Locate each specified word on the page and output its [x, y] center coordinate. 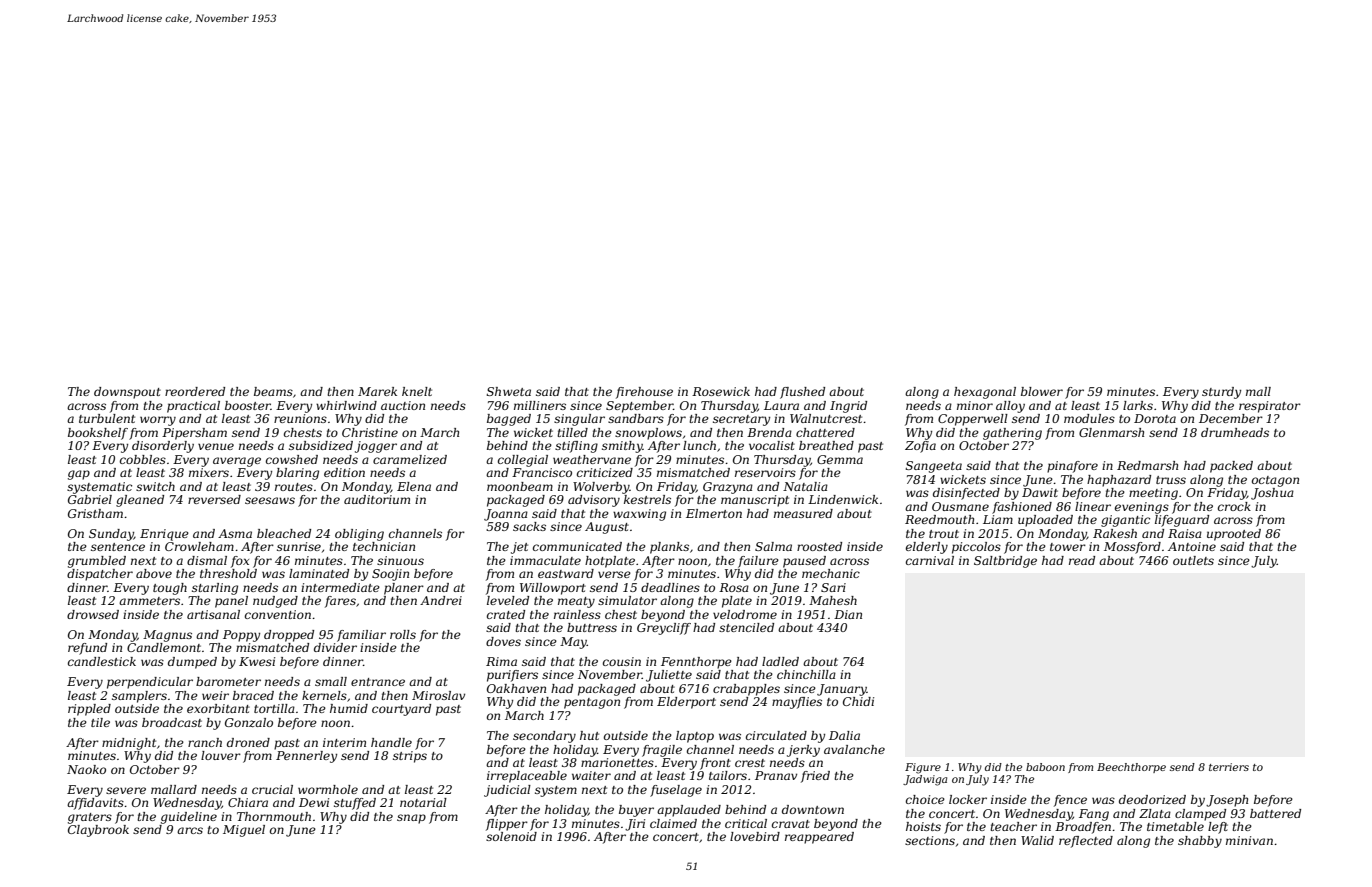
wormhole [328, 789]
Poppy [241, 636]
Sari [833, 587]
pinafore [1072, 467]
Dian [848, 614]
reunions [300, 418]
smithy [622, 447]
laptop [695, 737]
